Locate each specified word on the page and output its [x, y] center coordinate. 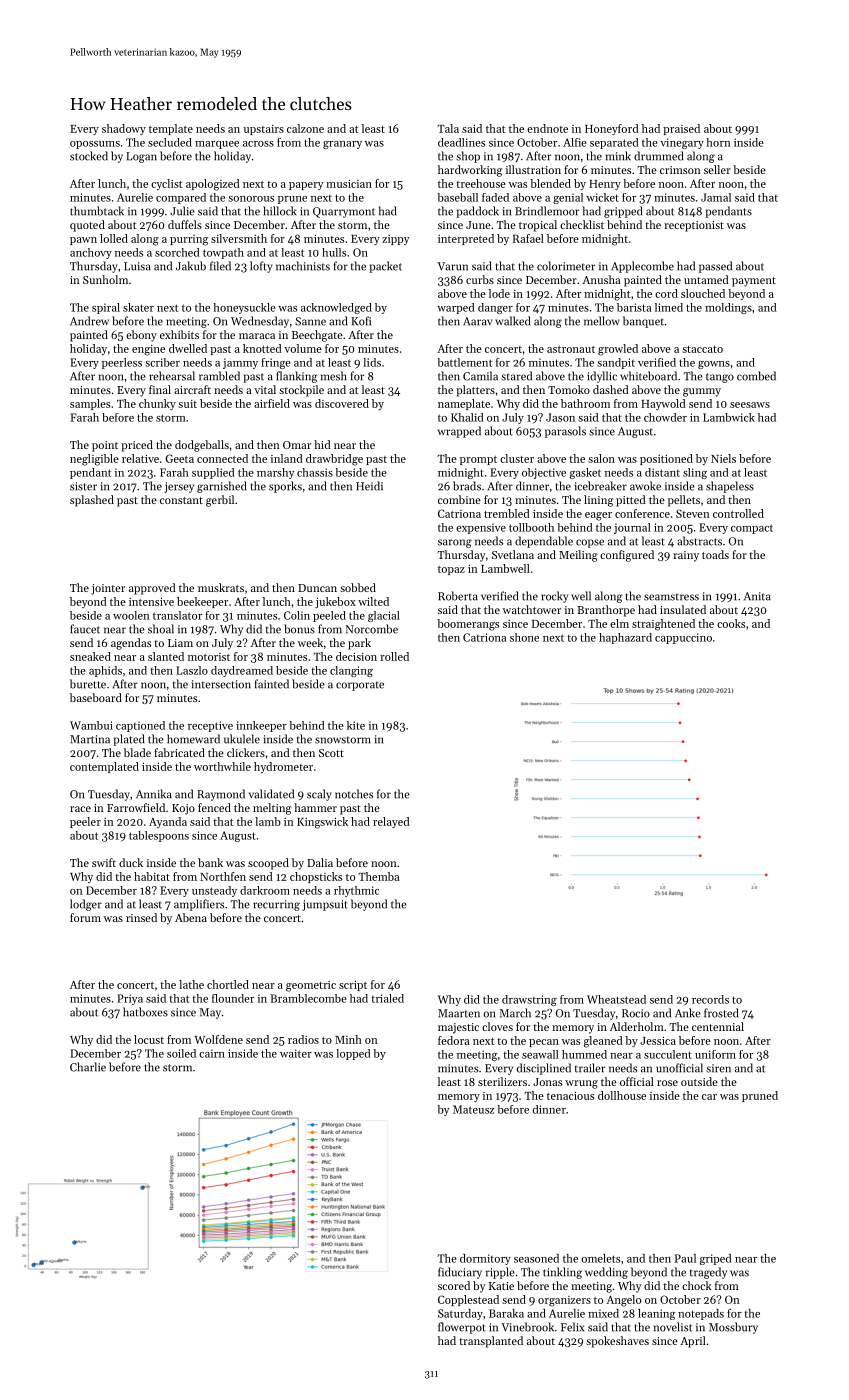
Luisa [137, 266]
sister [83, 486]
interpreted [466, 239]
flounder [233, 998]
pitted [631, 501]
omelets [600, 1258]
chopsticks [316, 877]
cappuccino [683, 638]
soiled [181, 1053]
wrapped [459, 432]
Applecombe [642, 267]
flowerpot [462, 1328]
